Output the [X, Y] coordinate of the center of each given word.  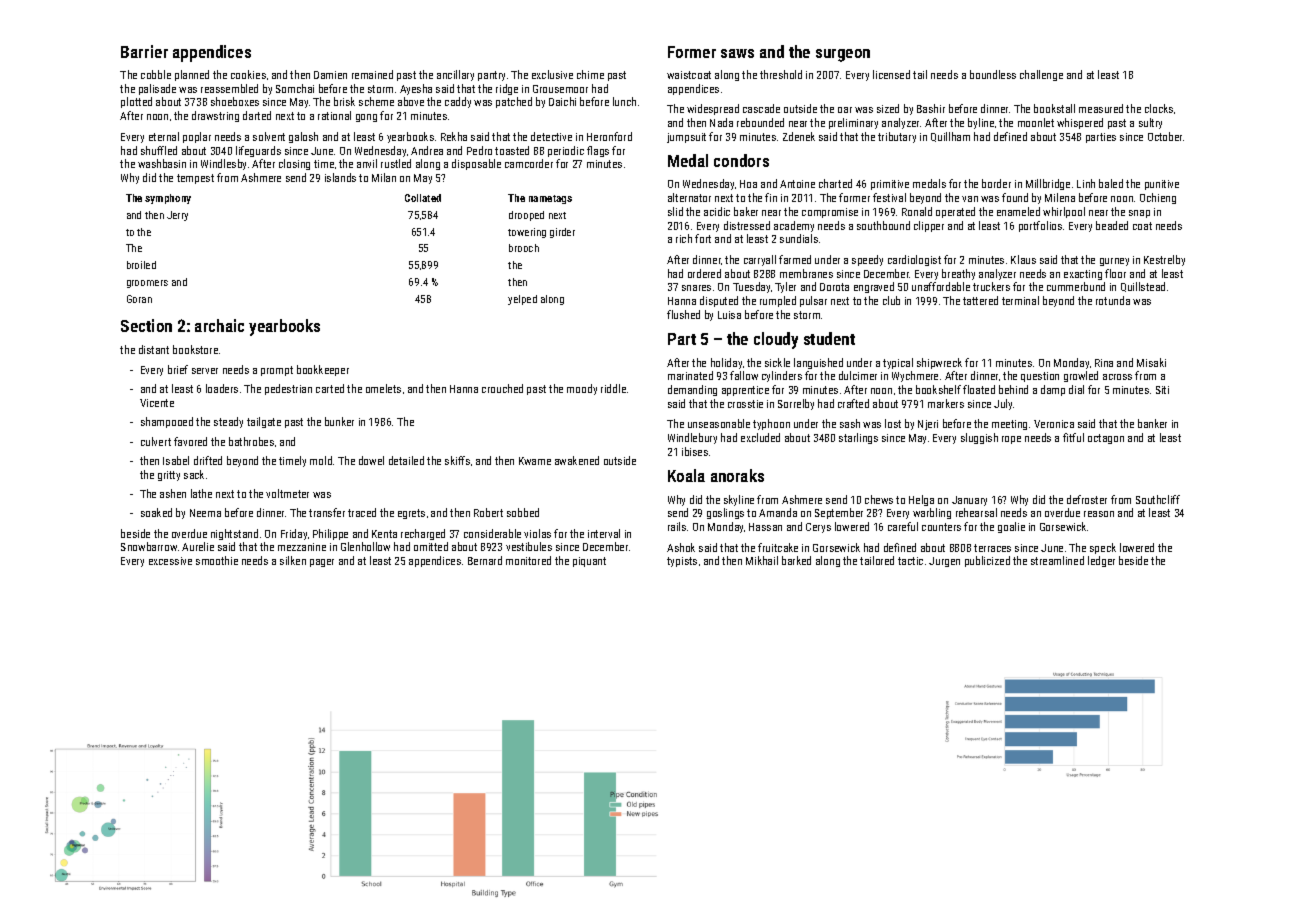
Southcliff [1158, 499]
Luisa [729, 315]
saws [737, 53]
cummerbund [1076, 286]
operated [955, 212]
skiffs [457, 460]
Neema [205, 513]
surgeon [843, 55]
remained [372, 74]
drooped [526, 216]
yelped [522, 300]
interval [604, 533]
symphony [168, 199]
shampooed [167, 422]
